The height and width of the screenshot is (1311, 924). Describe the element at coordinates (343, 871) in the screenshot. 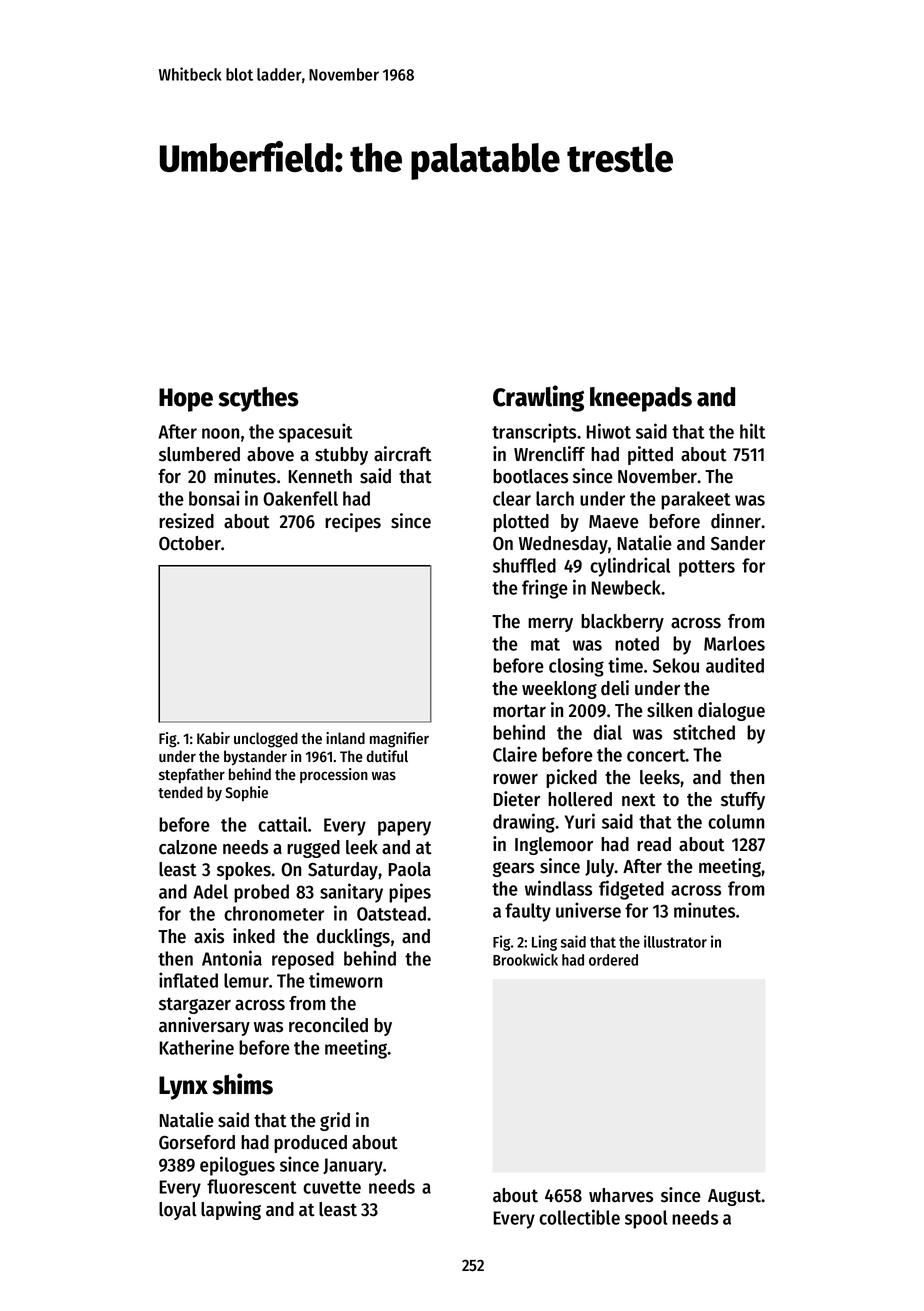

I see `Saturday` at that location.
